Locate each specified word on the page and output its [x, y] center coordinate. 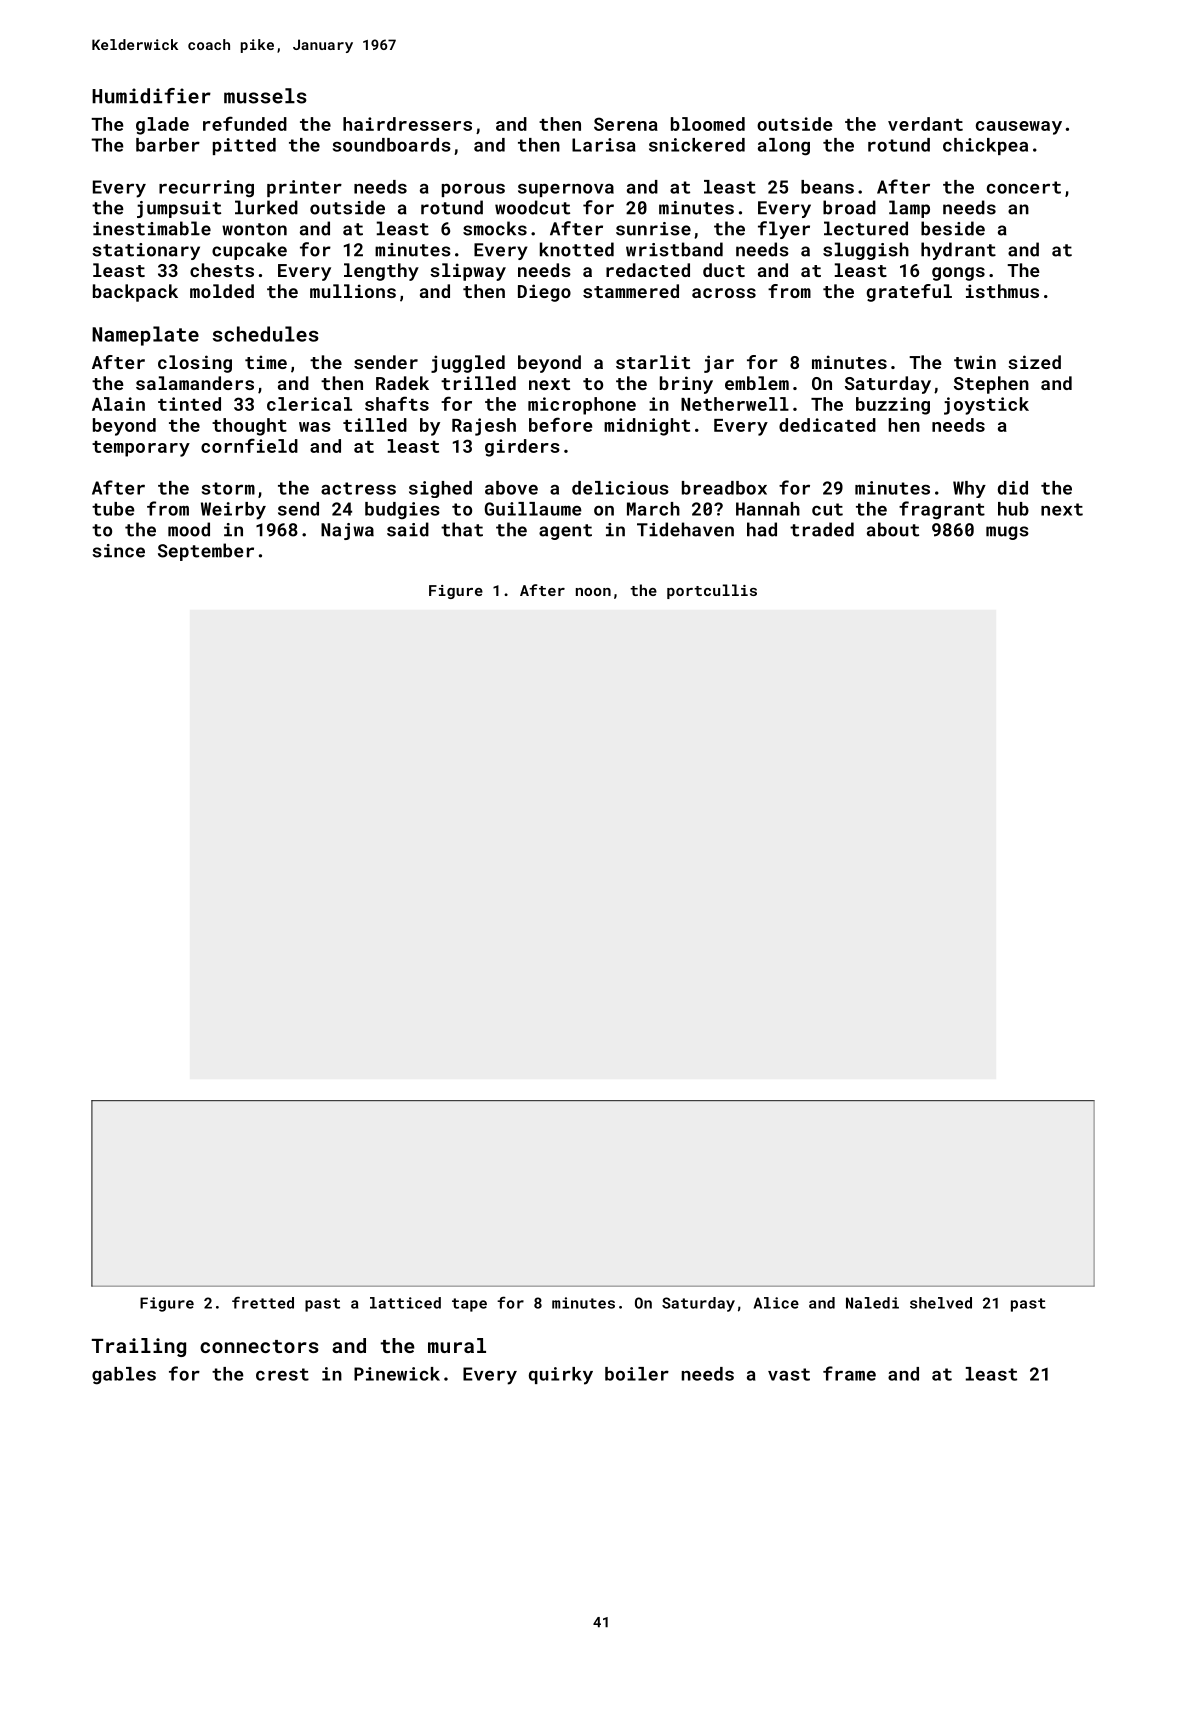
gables [124, 1376]
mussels [265, 96]
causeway [1019, 128]
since [118, 551]
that [462, 529]
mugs [1007, 533]
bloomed [708, 124]
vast [789, 1374]
